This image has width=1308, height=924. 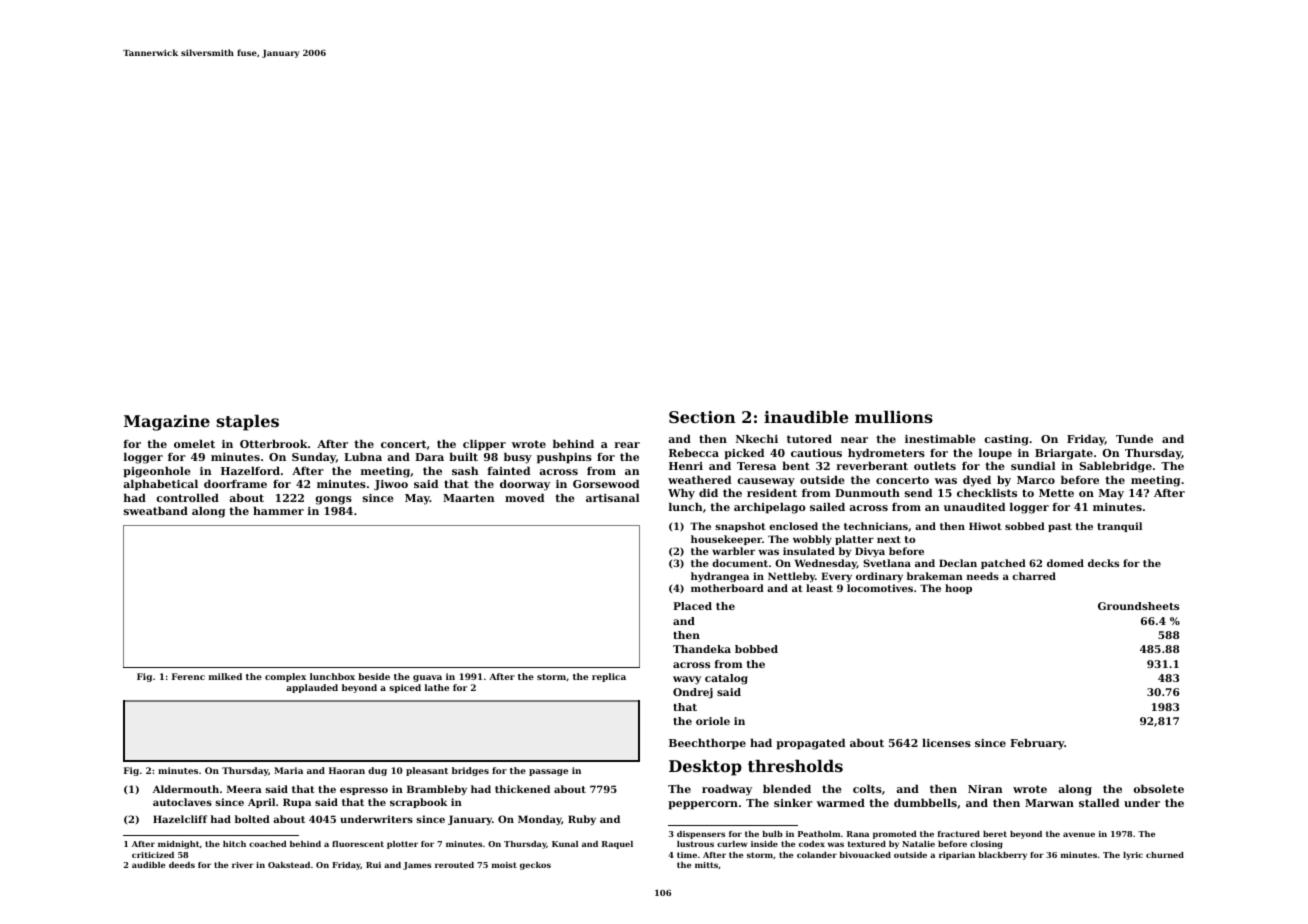 I want to click on hammer, so click(x=278, y=510).
